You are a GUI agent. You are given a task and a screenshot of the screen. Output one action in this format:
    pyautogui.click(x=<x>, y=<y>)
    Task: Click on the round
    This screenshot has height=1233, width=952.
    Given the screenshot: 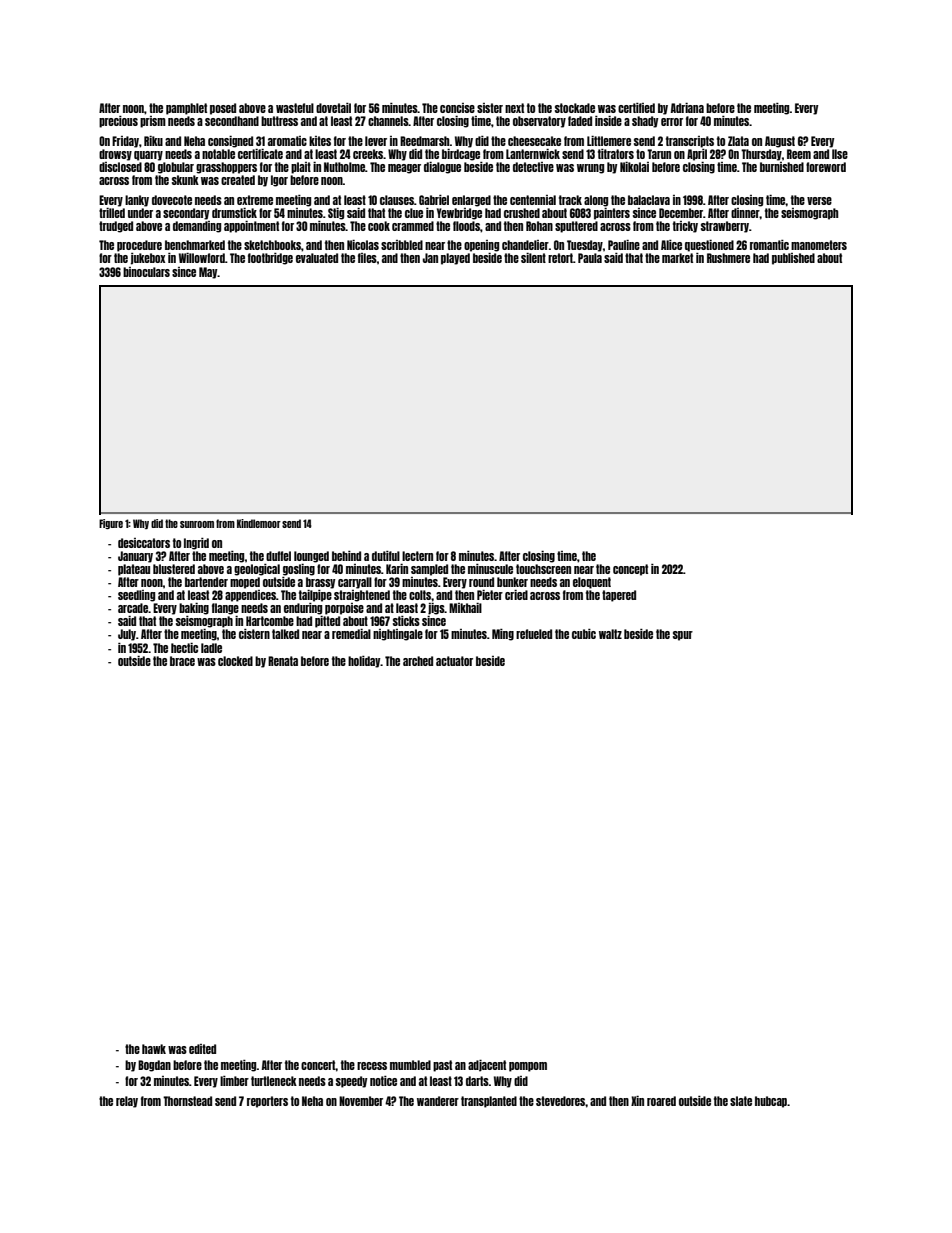 What is the action you would take?
    pyautogui.click(x=481, y=582)
